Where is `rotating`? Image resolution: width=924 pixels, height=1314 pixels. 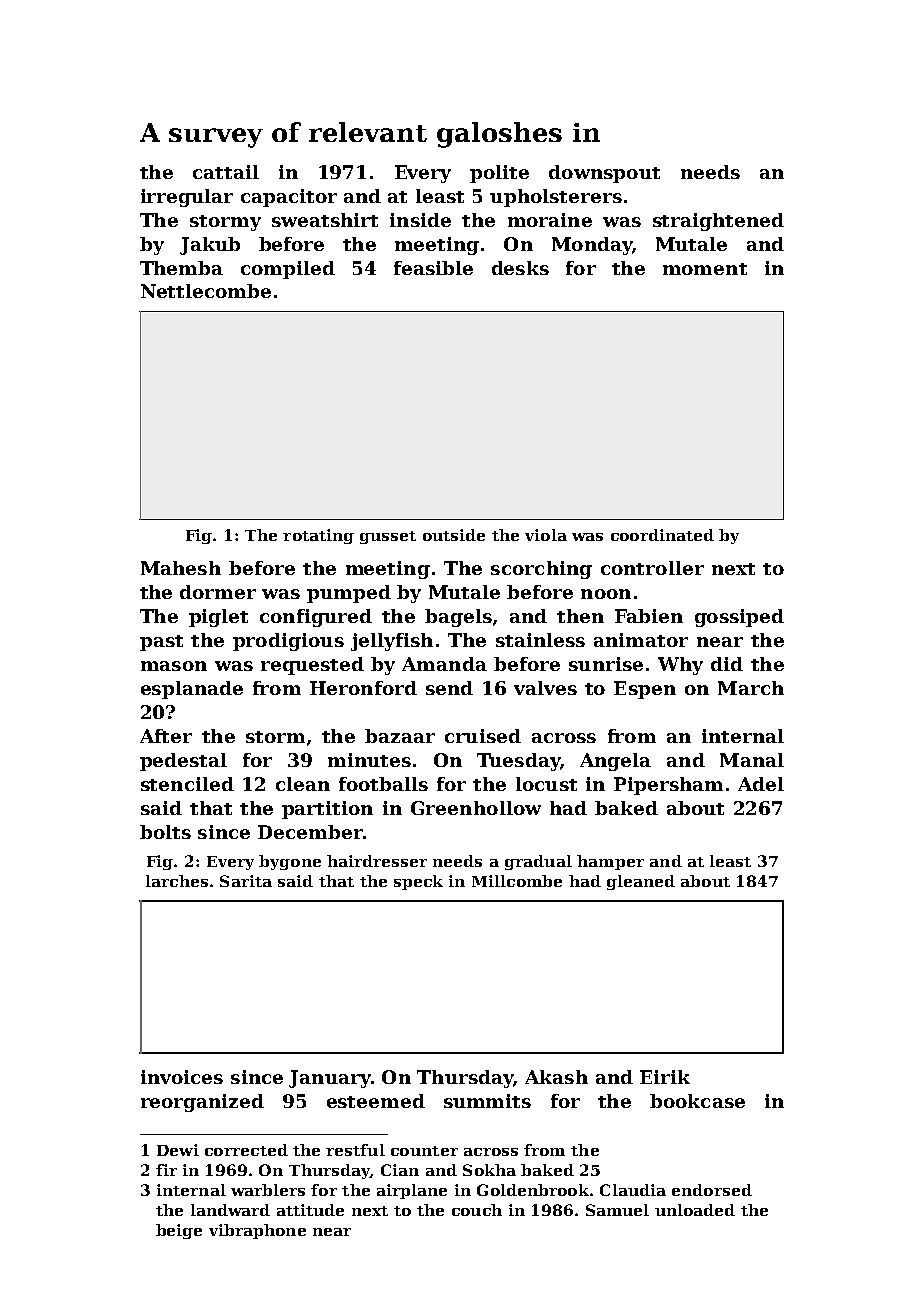
rotating is located at coordinates (318, 536).
